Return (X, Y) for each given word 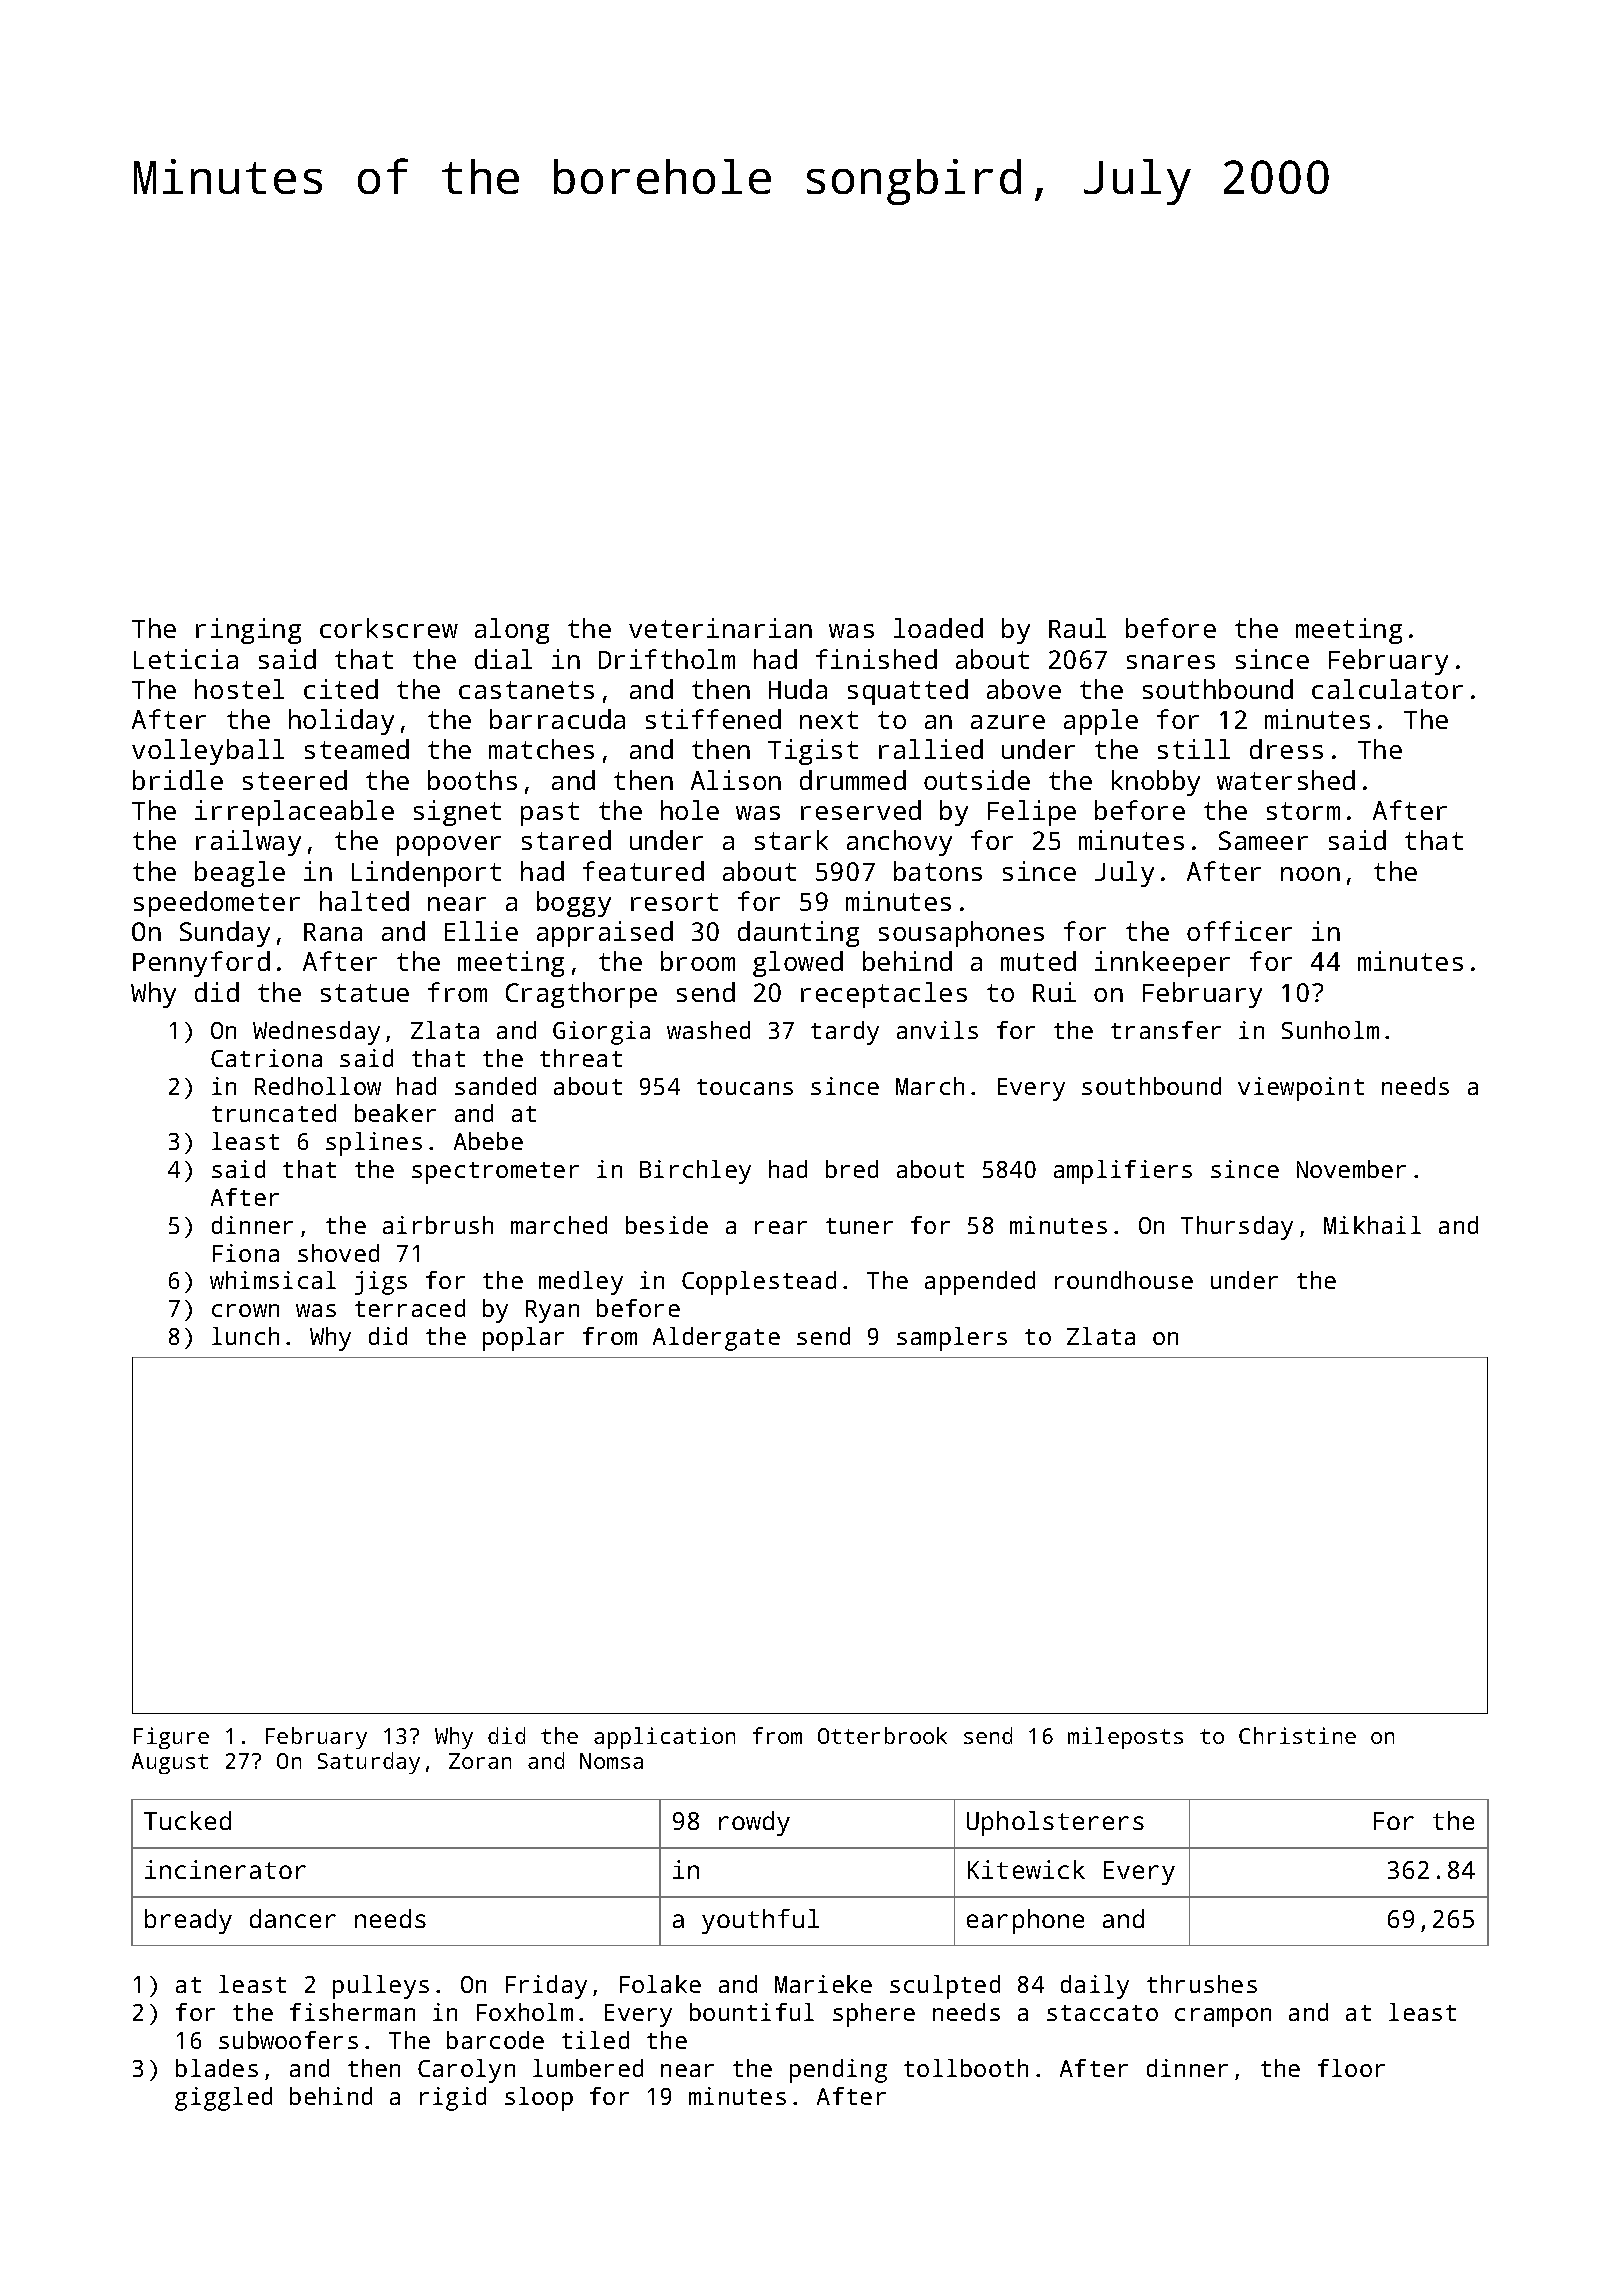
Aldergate (716, 1339)
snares (1171, 662)
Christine (1297, 1735)
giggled (223, 2099)
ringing (248, 631)
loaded (938, 628)
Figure (171, 1738)
